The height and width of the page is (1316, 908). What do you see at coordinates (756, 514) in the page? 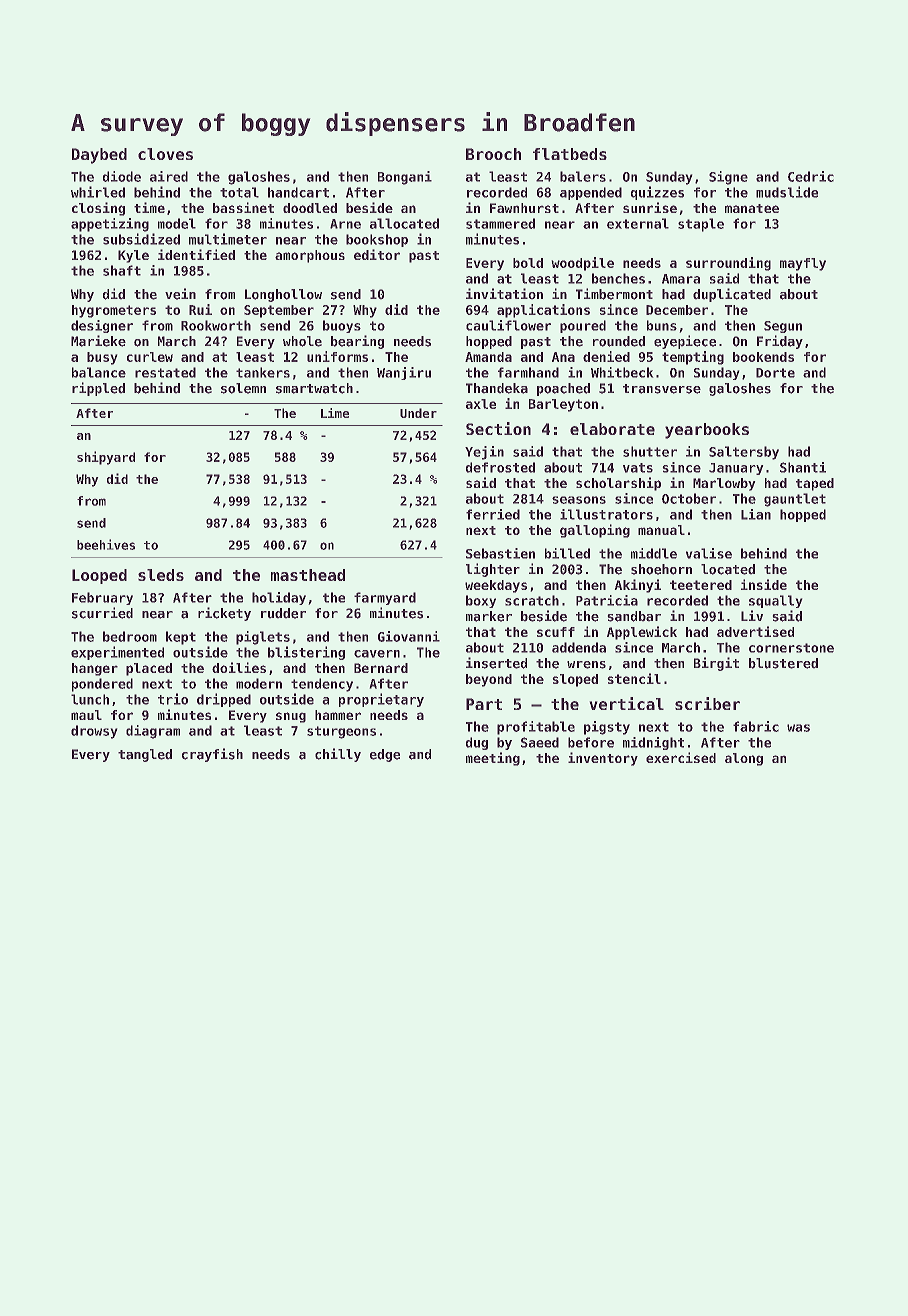
I see `Lian` at bounding box center [756, 514].
